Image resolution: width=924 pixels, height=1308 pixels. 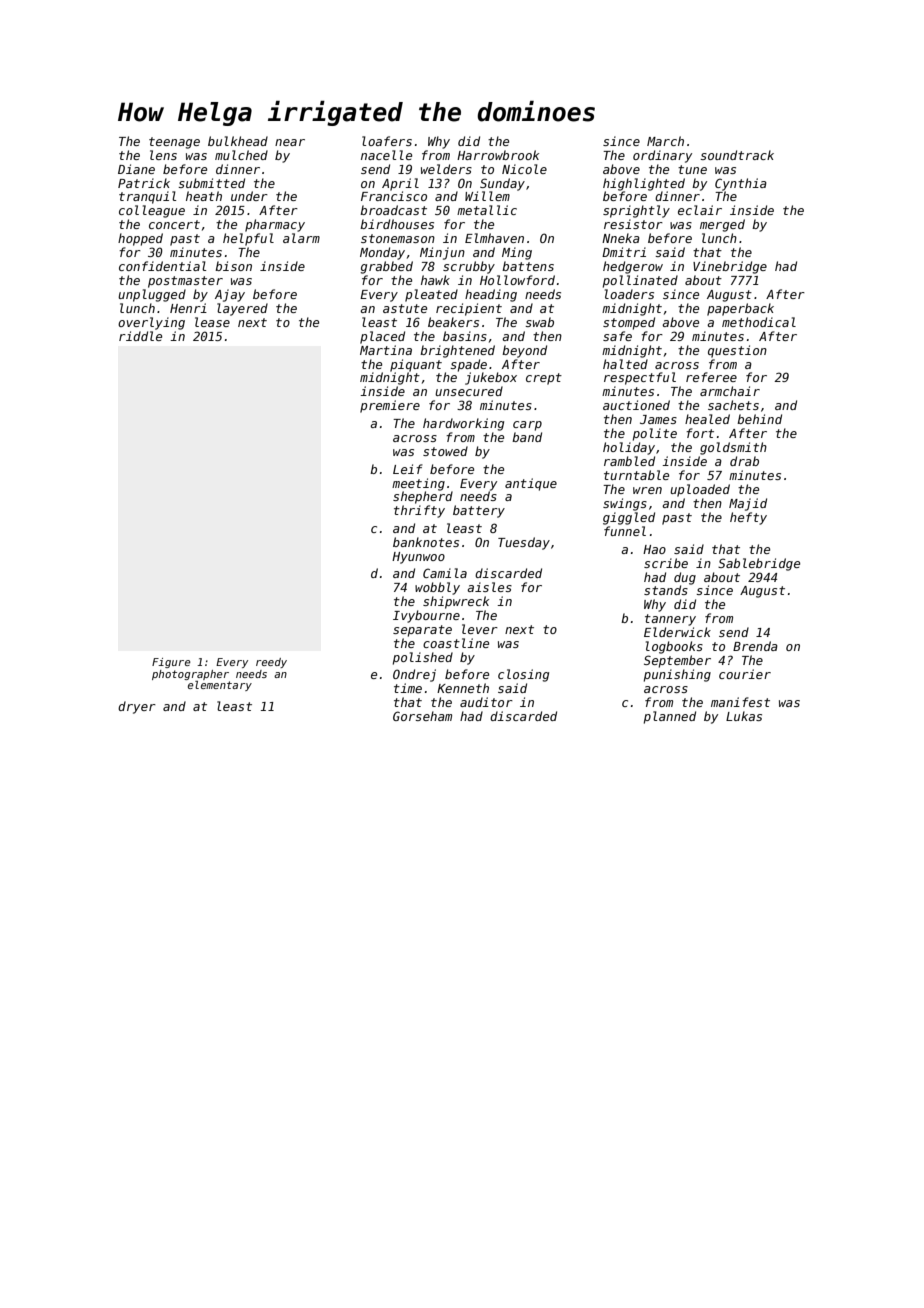 I want to click on Hyunwoo, so click(x=418, y=558).
